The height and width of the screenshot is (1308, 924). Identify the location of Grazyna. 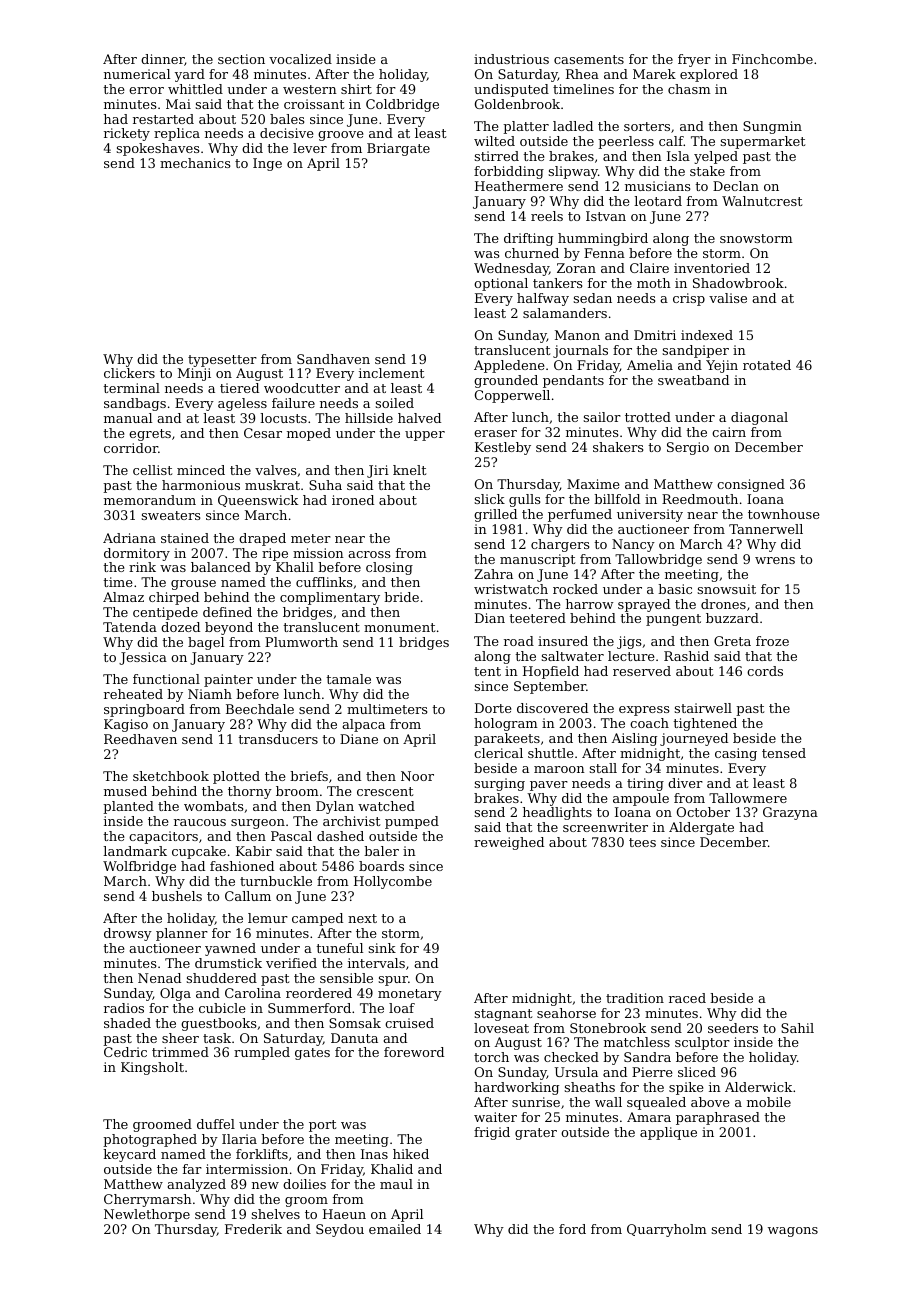
(790, 813).
